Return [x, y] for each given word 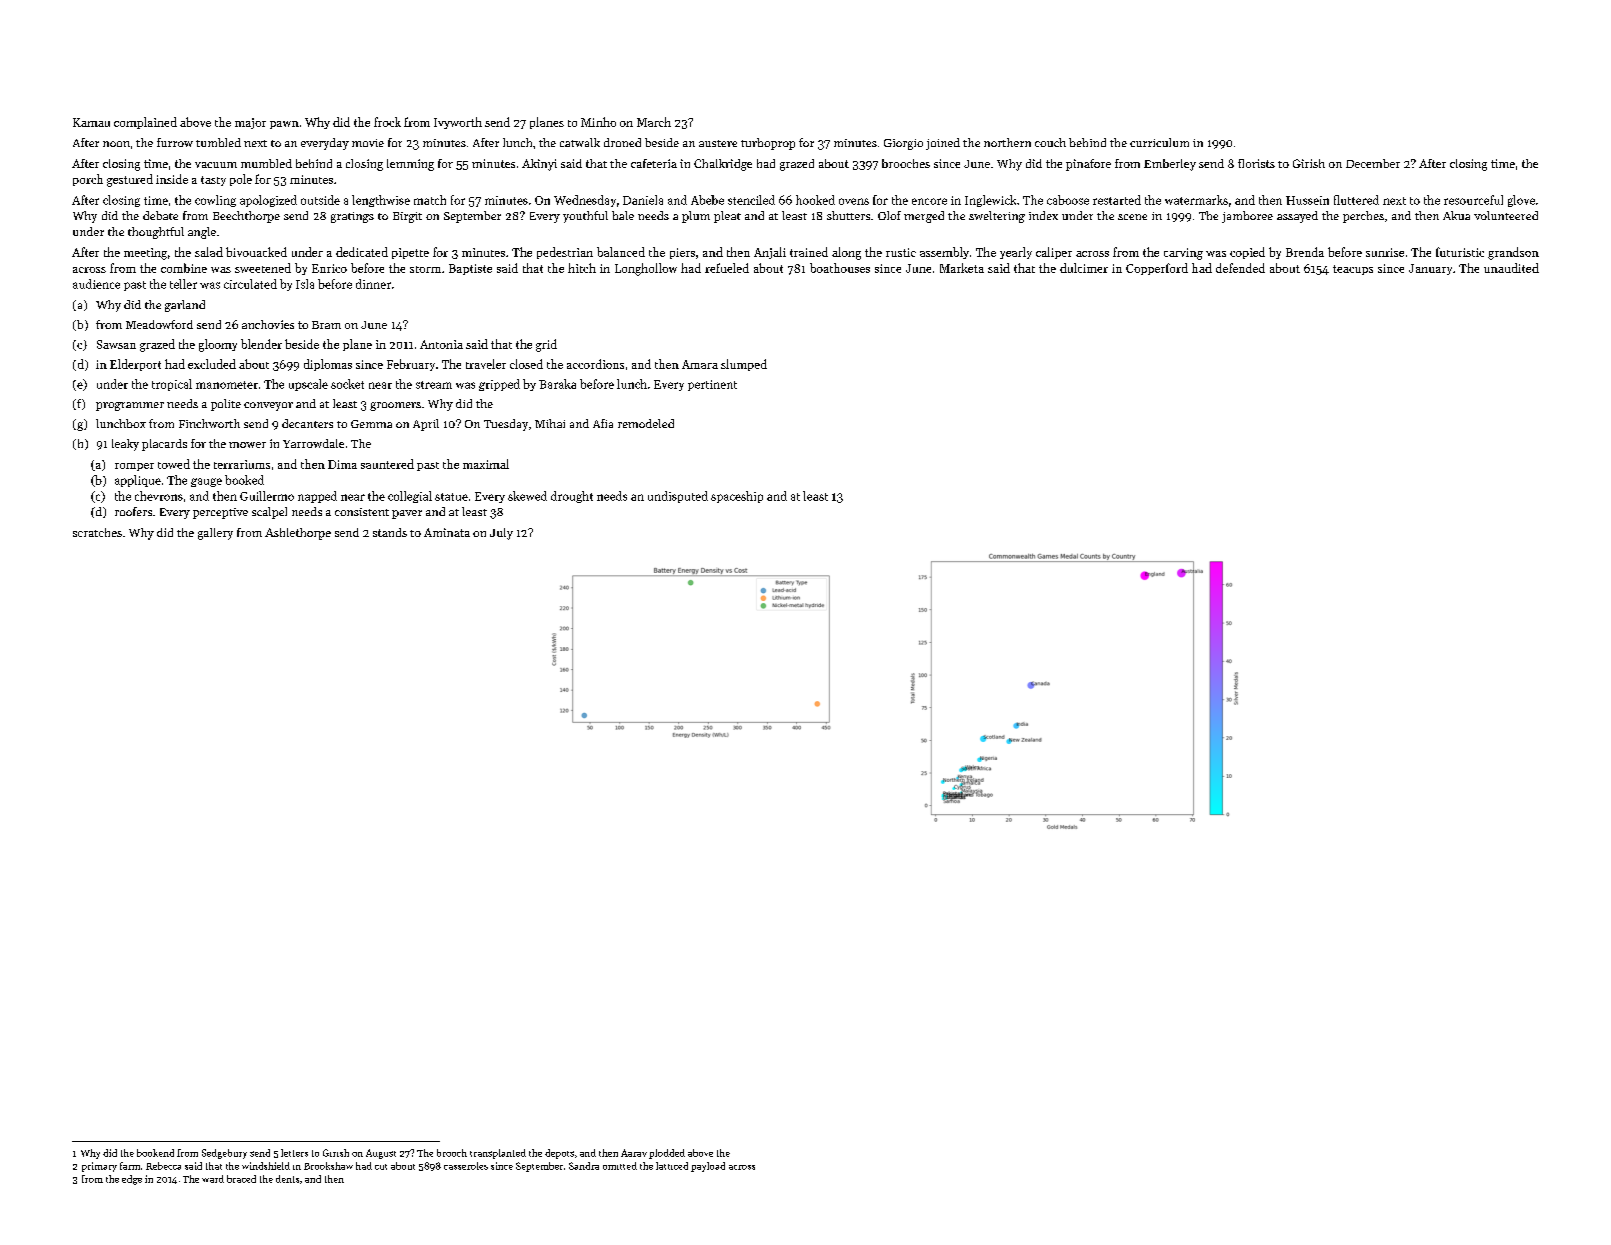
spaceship [737, 497]
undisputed [678, 497]
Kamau [91, 122]
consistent [362, 512]
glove [1521, 201]
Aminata [447, 532]
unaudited [1511, 268]
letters [294, 1153]
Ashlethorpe [298, 534]
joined [943, 144]
